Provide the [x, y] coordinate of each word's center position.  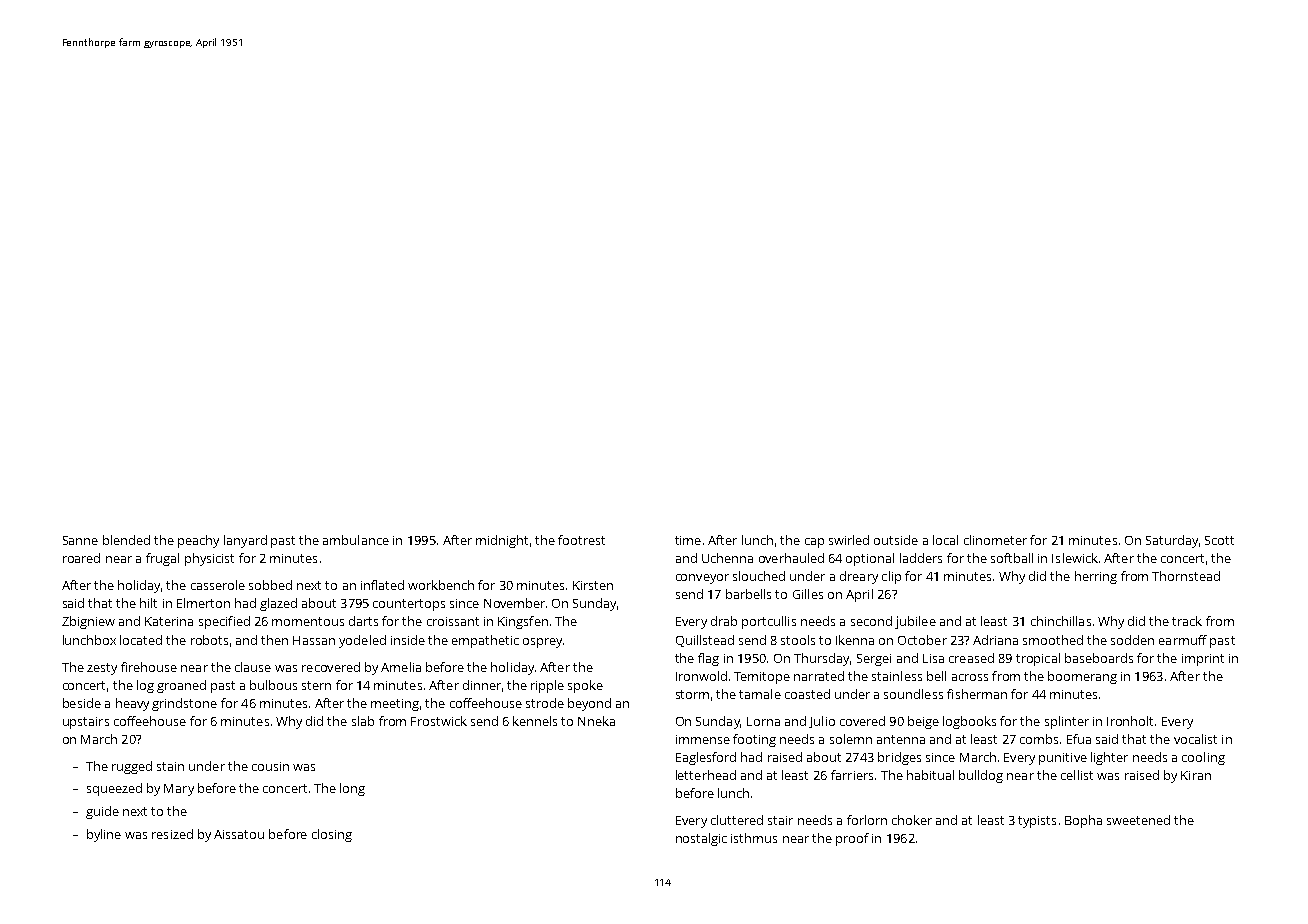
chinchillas [1061, 621]
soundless [913, 694]
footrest [581, 540]
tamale [760, 694]
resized [172, 834]
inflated [382, 585]
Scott [1219, 540]
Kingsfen [523, 622]
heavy [132, 704]
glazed [278, 604]
